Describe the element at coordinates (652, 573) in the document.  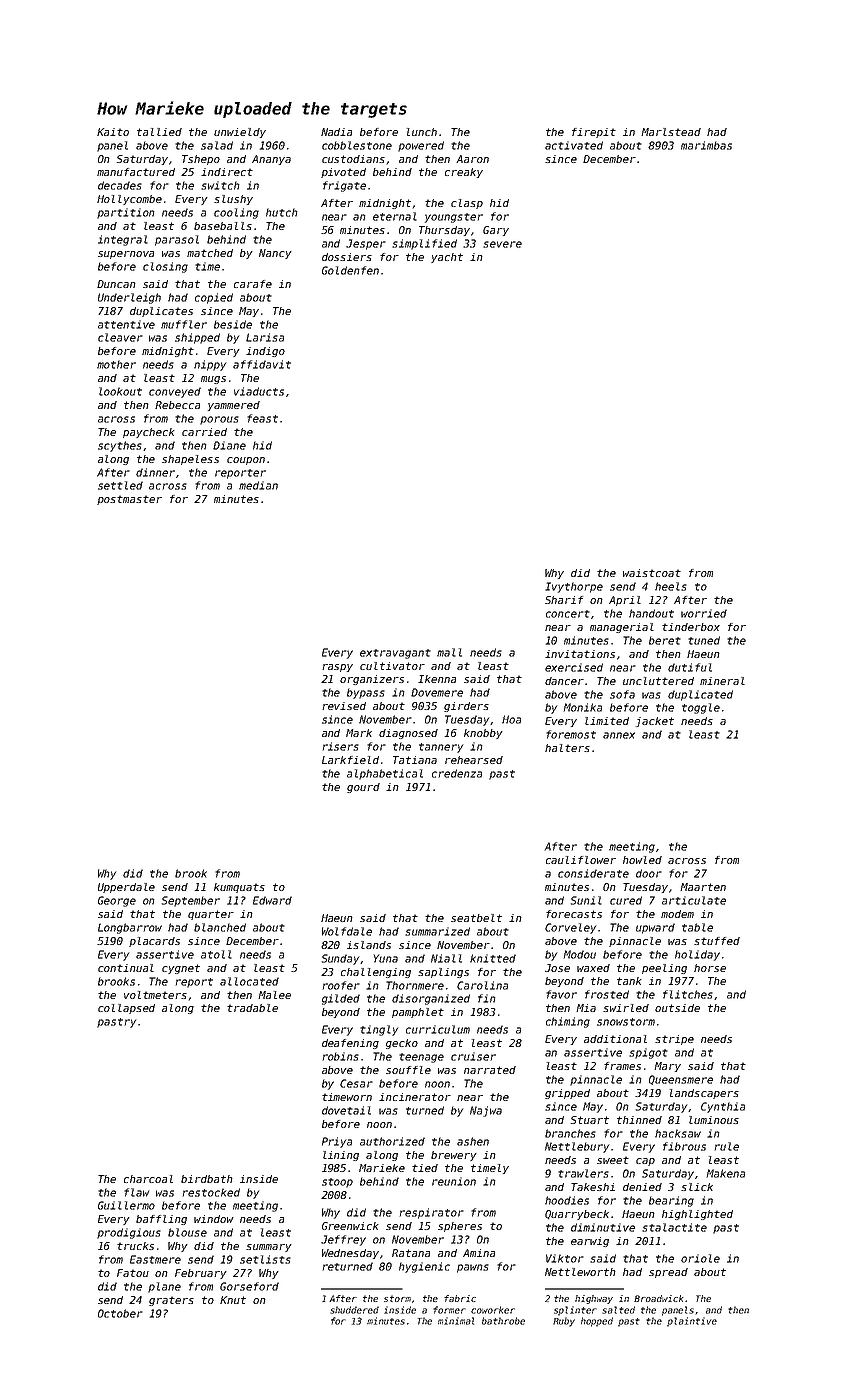
I see `waistcoat` at that location.
